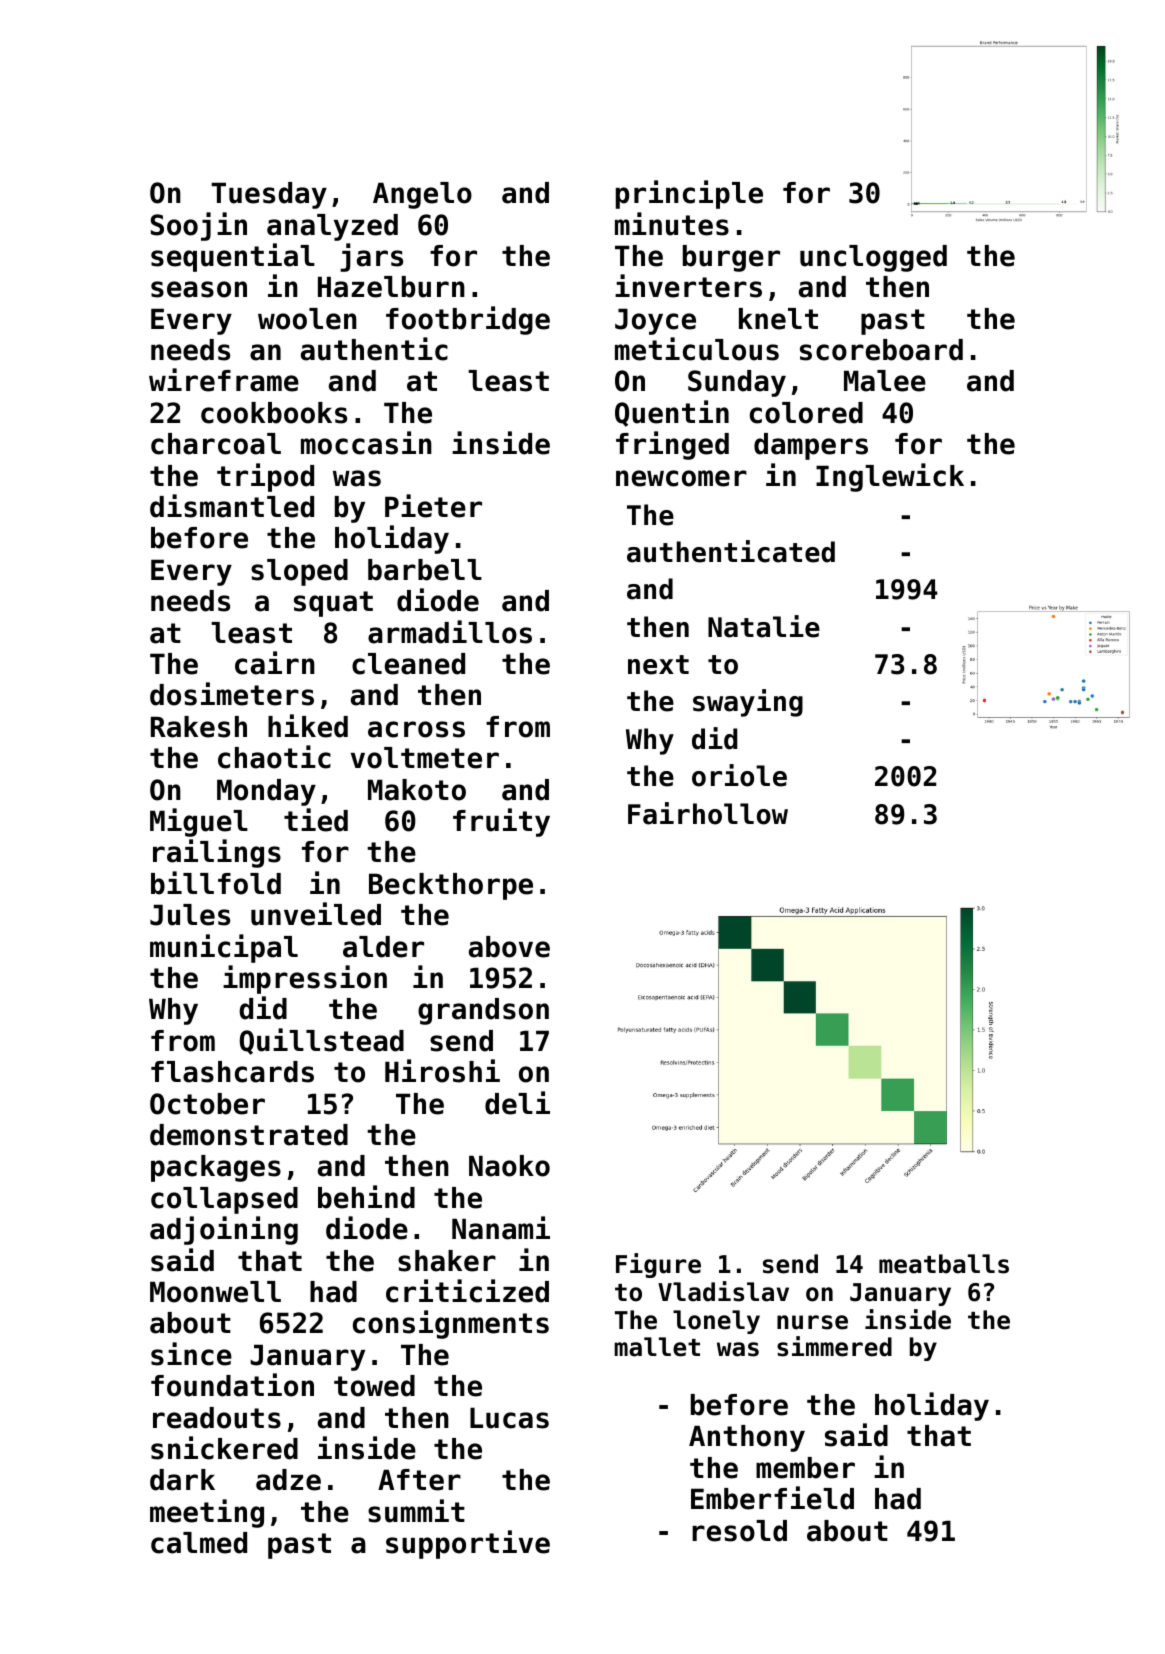 This screenshot has height=1654, width=1165. I want to click on Soojin, so click(199, 226).
